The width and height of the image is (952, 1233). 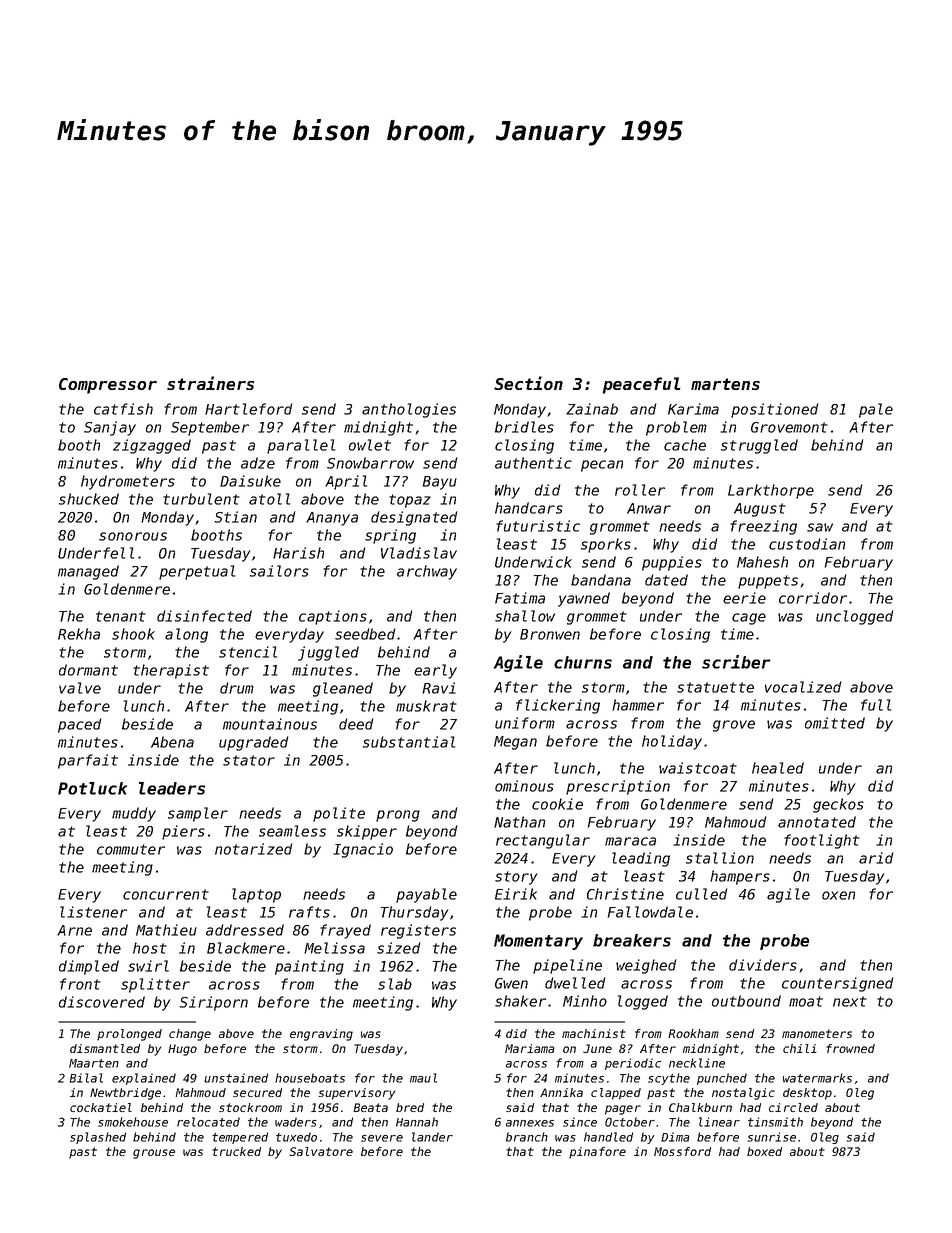 What do you see at coordinates (427, 572) in the image?
I see `archway` at bounding box center [427, 572].
